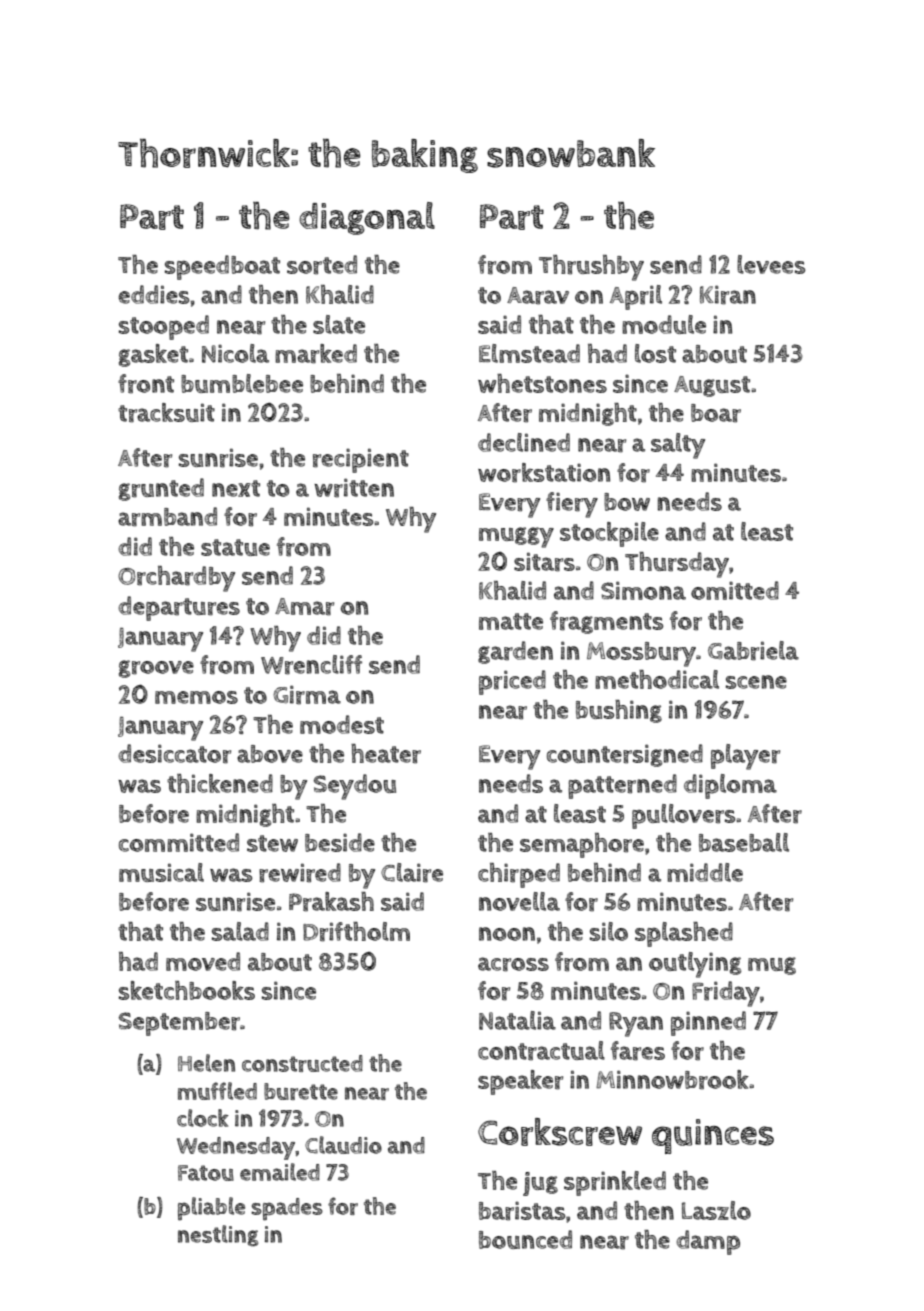  I want to click on nestling, so click(218, 1236).
